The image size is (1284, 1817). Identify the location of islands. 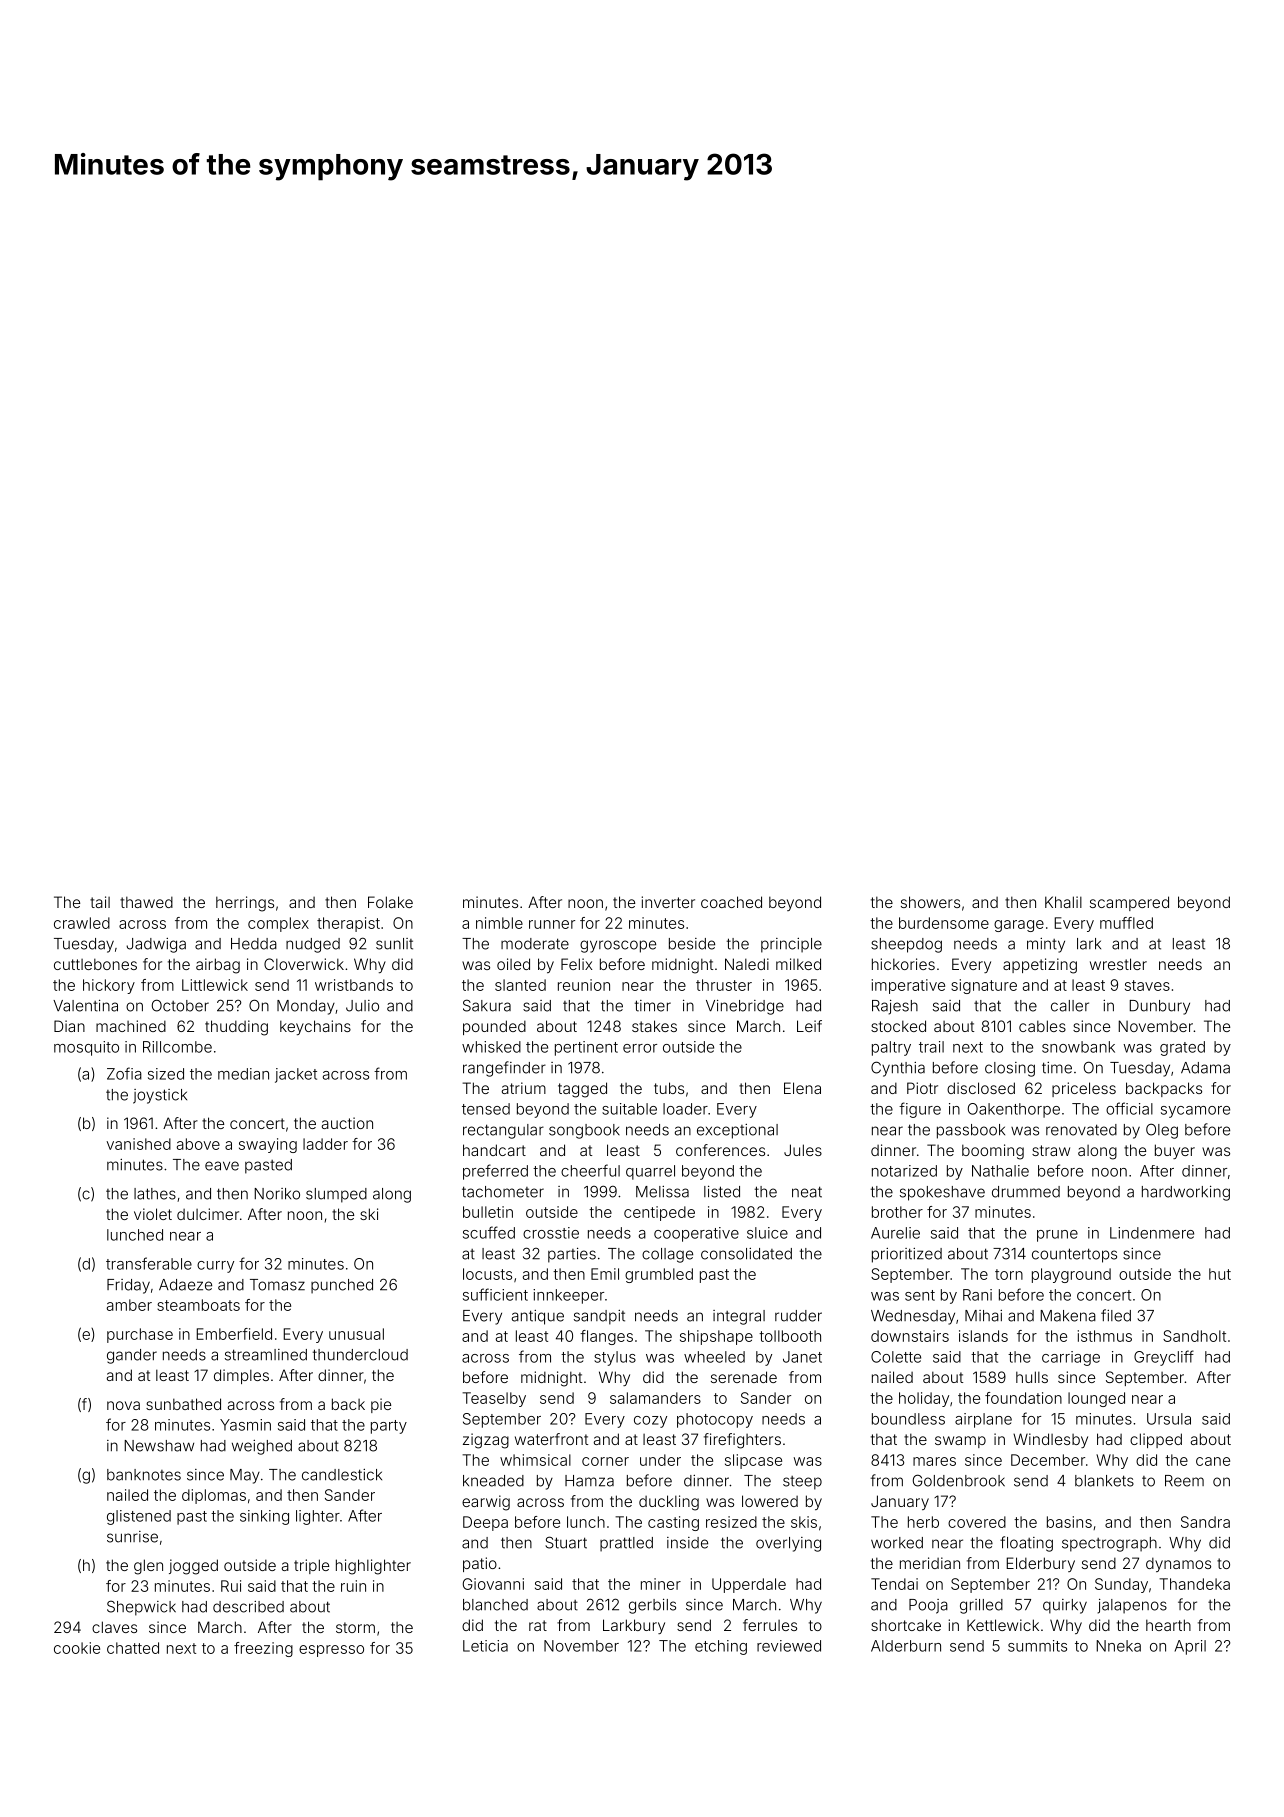
(983, 1336).
